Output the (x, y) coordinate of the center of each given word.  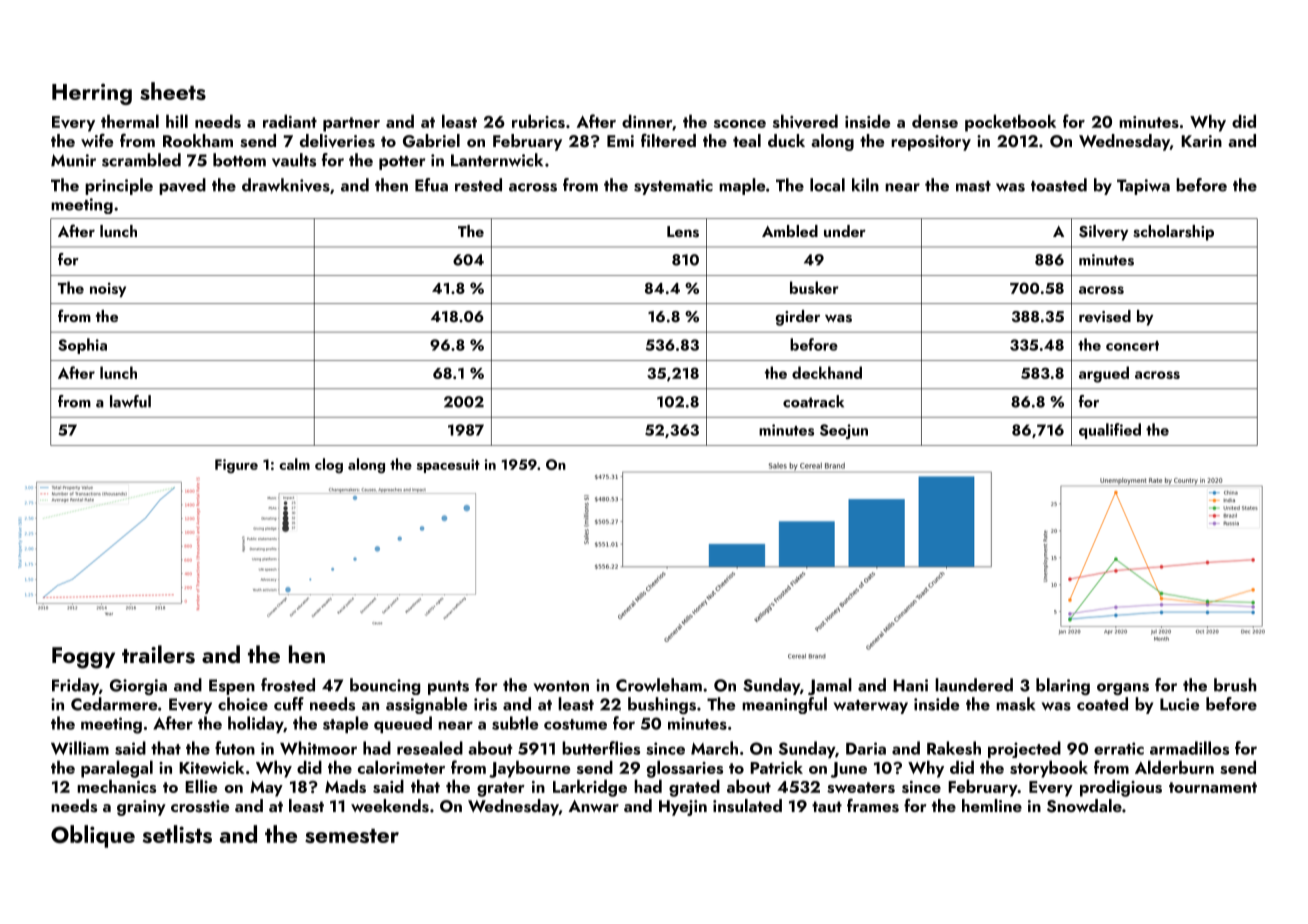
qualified (1110, 431)
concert (1132, 346)
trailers (158, 654)
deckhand (827, 372)
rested (478, 185)
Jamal (830, 686)
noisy (108, 289)
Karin (1201, 141)
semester (352, 836)
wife (97, 140)
